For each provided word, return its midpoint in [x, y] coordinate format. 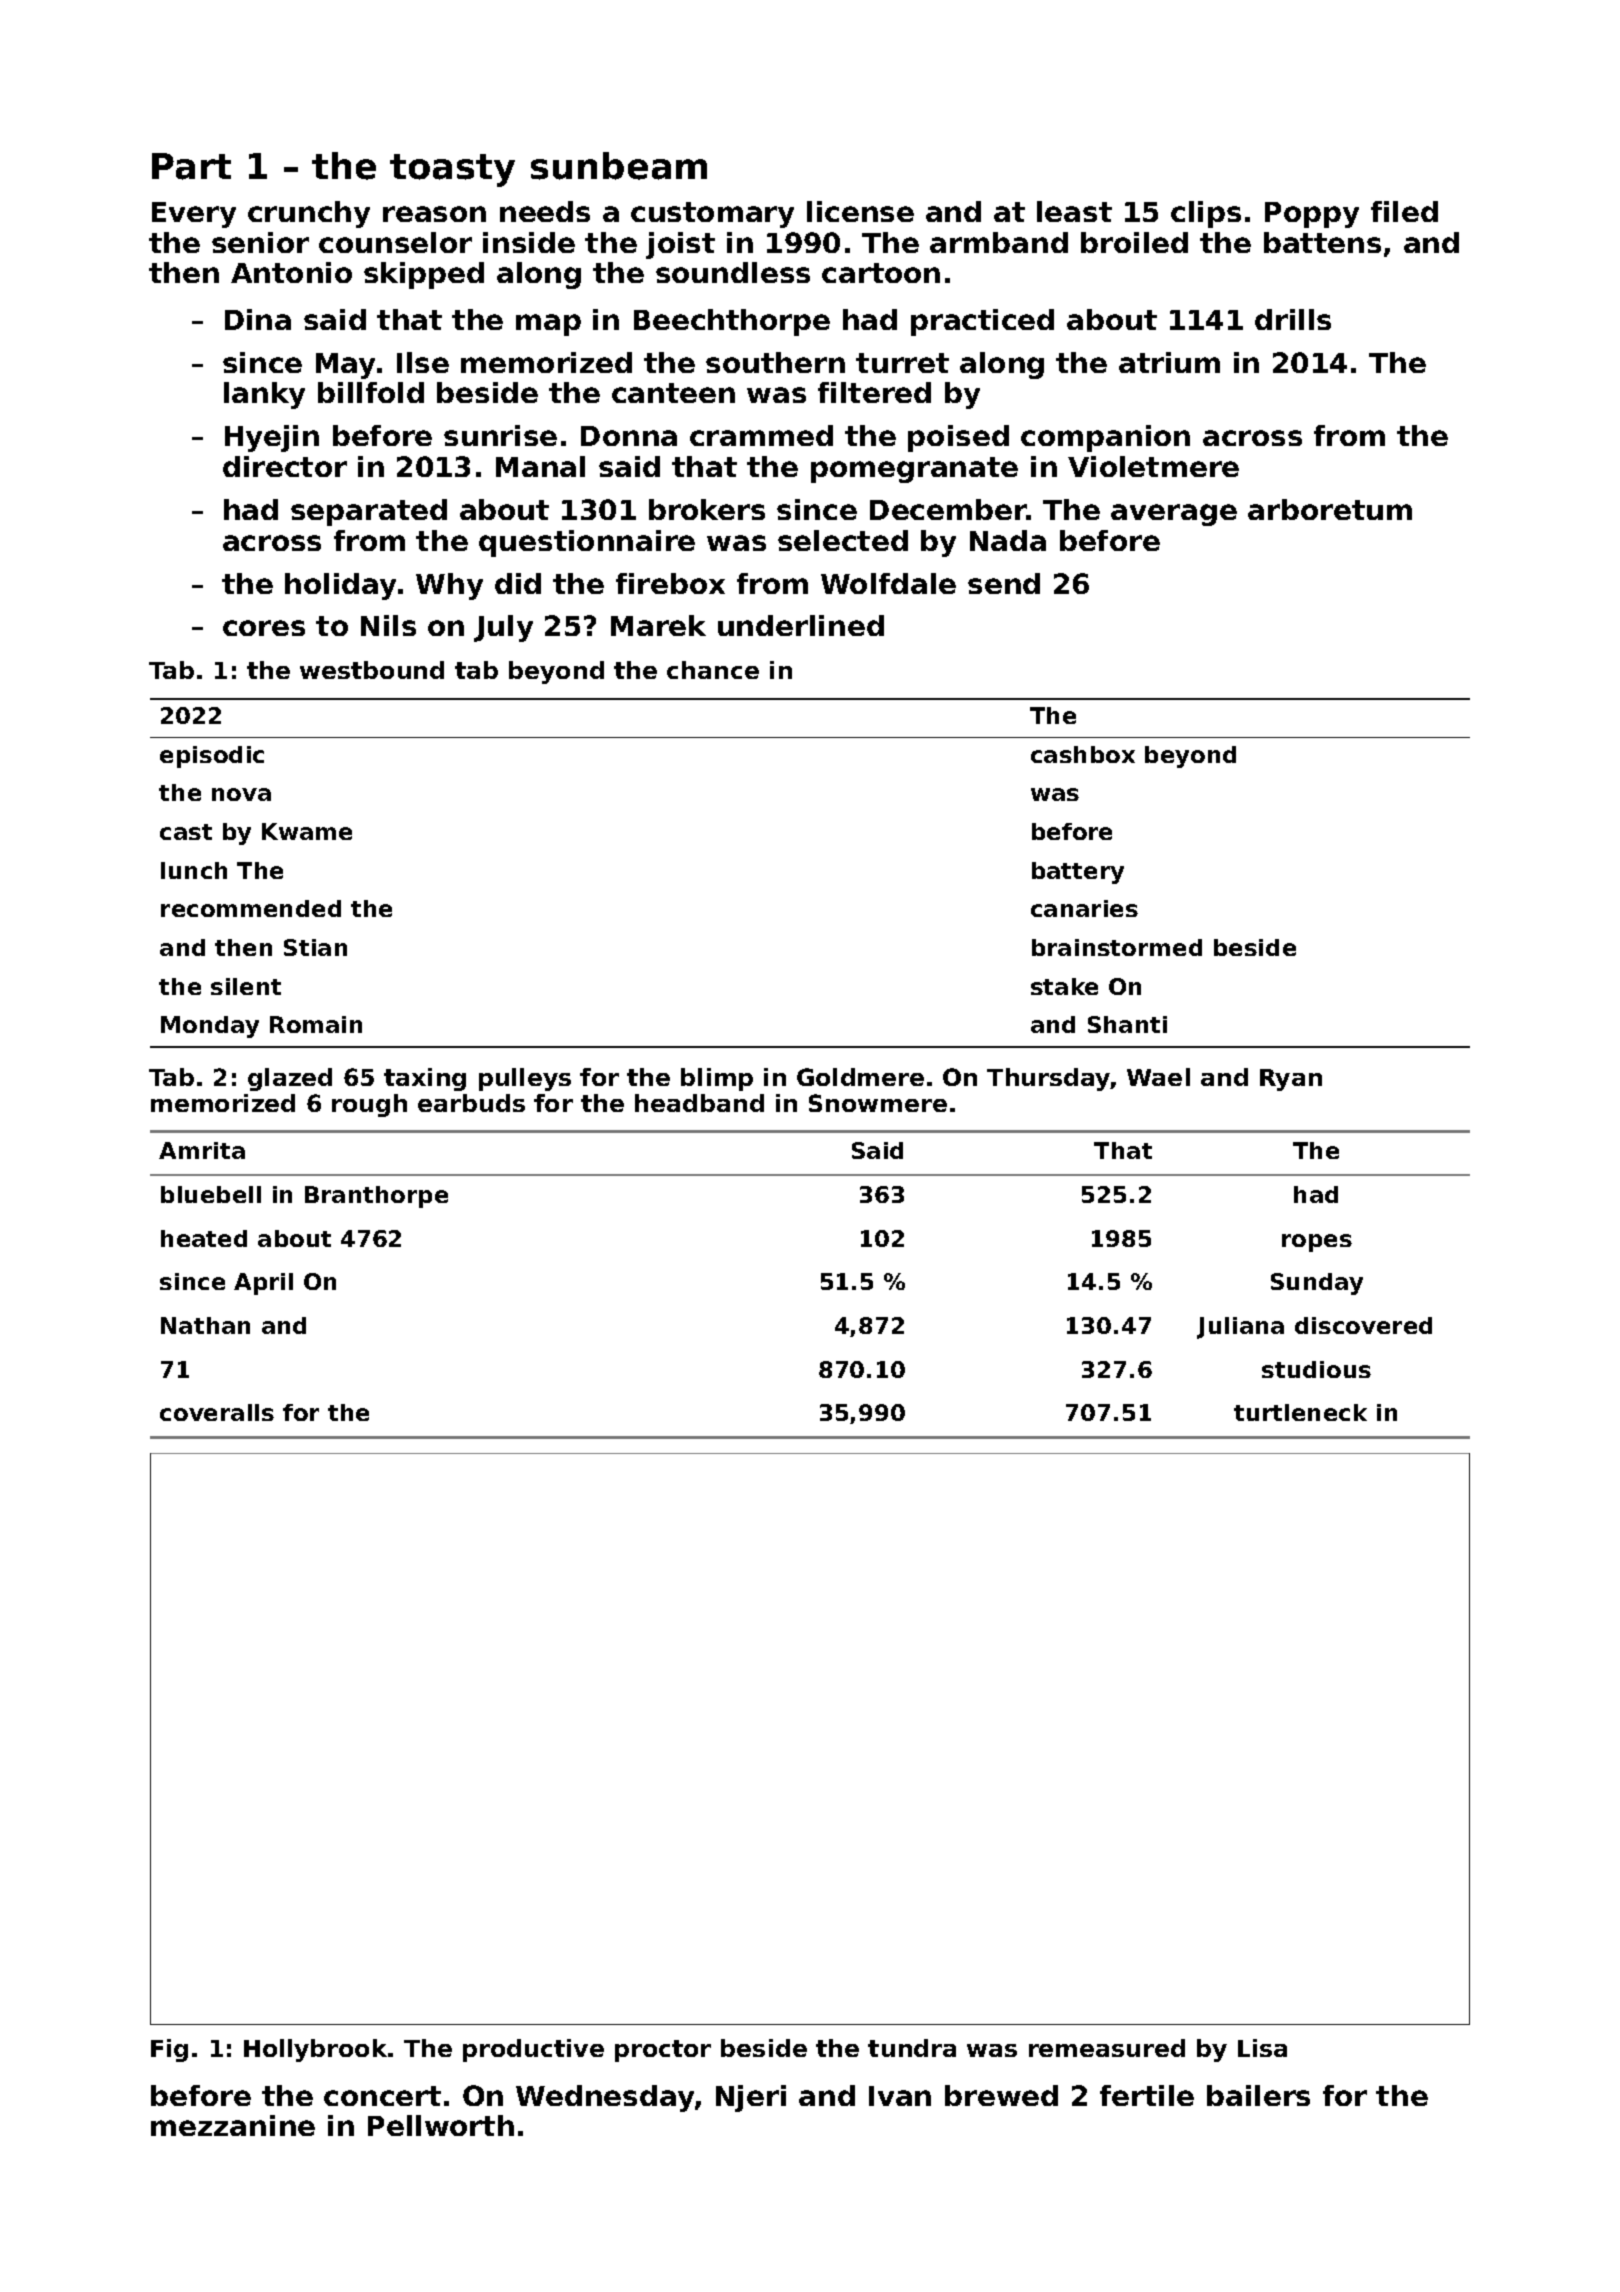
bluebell [211, 1194]
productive [533, 2050]
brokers [707, 509]
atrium [1169, 362]
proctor [663, 2051]
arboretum [1330, 509]
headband [699, 1103]
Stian [315, 947]
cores [264, 628]
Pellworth [441, 2125]
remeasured [1107, 2048]
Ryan [1291, 1080]
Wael [1158, 1077]
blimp [717, 1079]
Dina [258, 319]
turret [902, 363]
